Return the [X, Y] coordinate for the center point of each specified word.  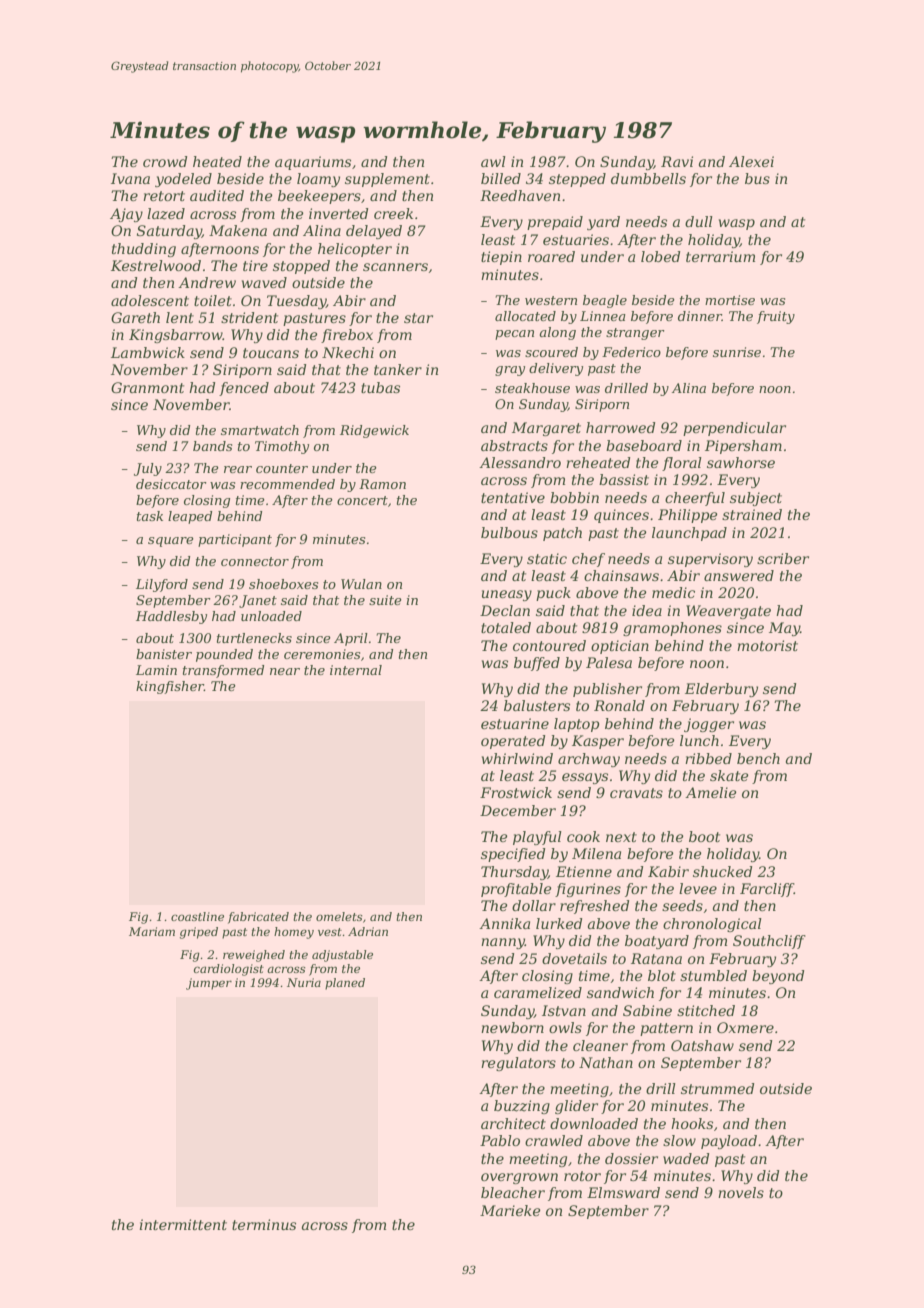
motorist [767, 645]
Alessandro [520, 462]
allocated [525, 316]
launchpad [689, 534]
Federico [631, 352]
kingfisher [170, 687]
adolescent [150, 300]
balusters [537, 705]
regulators [518, 1064]
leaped [190, 517]
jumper [209, 984]
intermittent [183, 1224]
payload [729, 1142]
